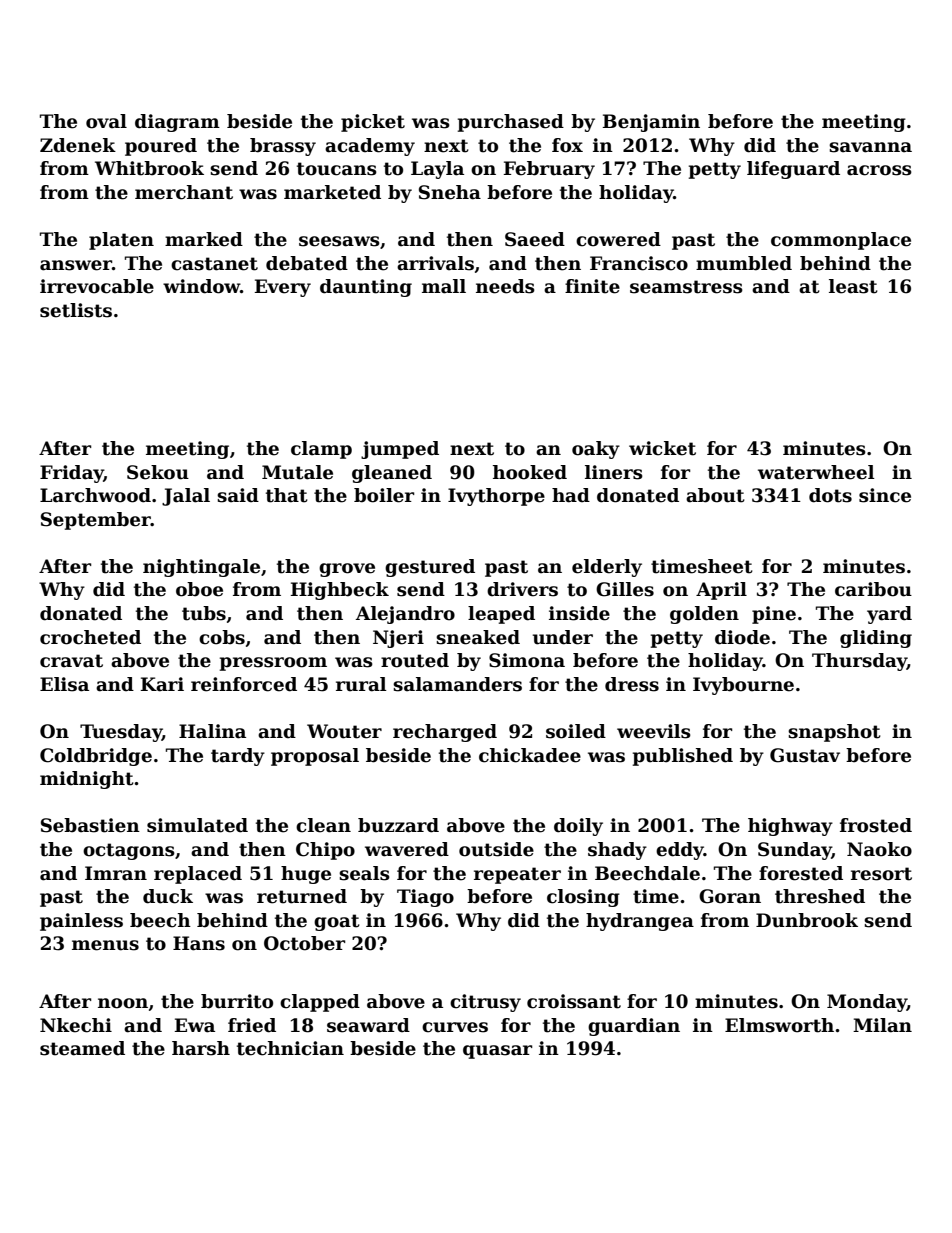 The width and height of the screenshot is (952, 1233). What do you see at coordinates (96, 757) in the screenshot?
I see `Coldbridge` at bounding box center [96, 757].
